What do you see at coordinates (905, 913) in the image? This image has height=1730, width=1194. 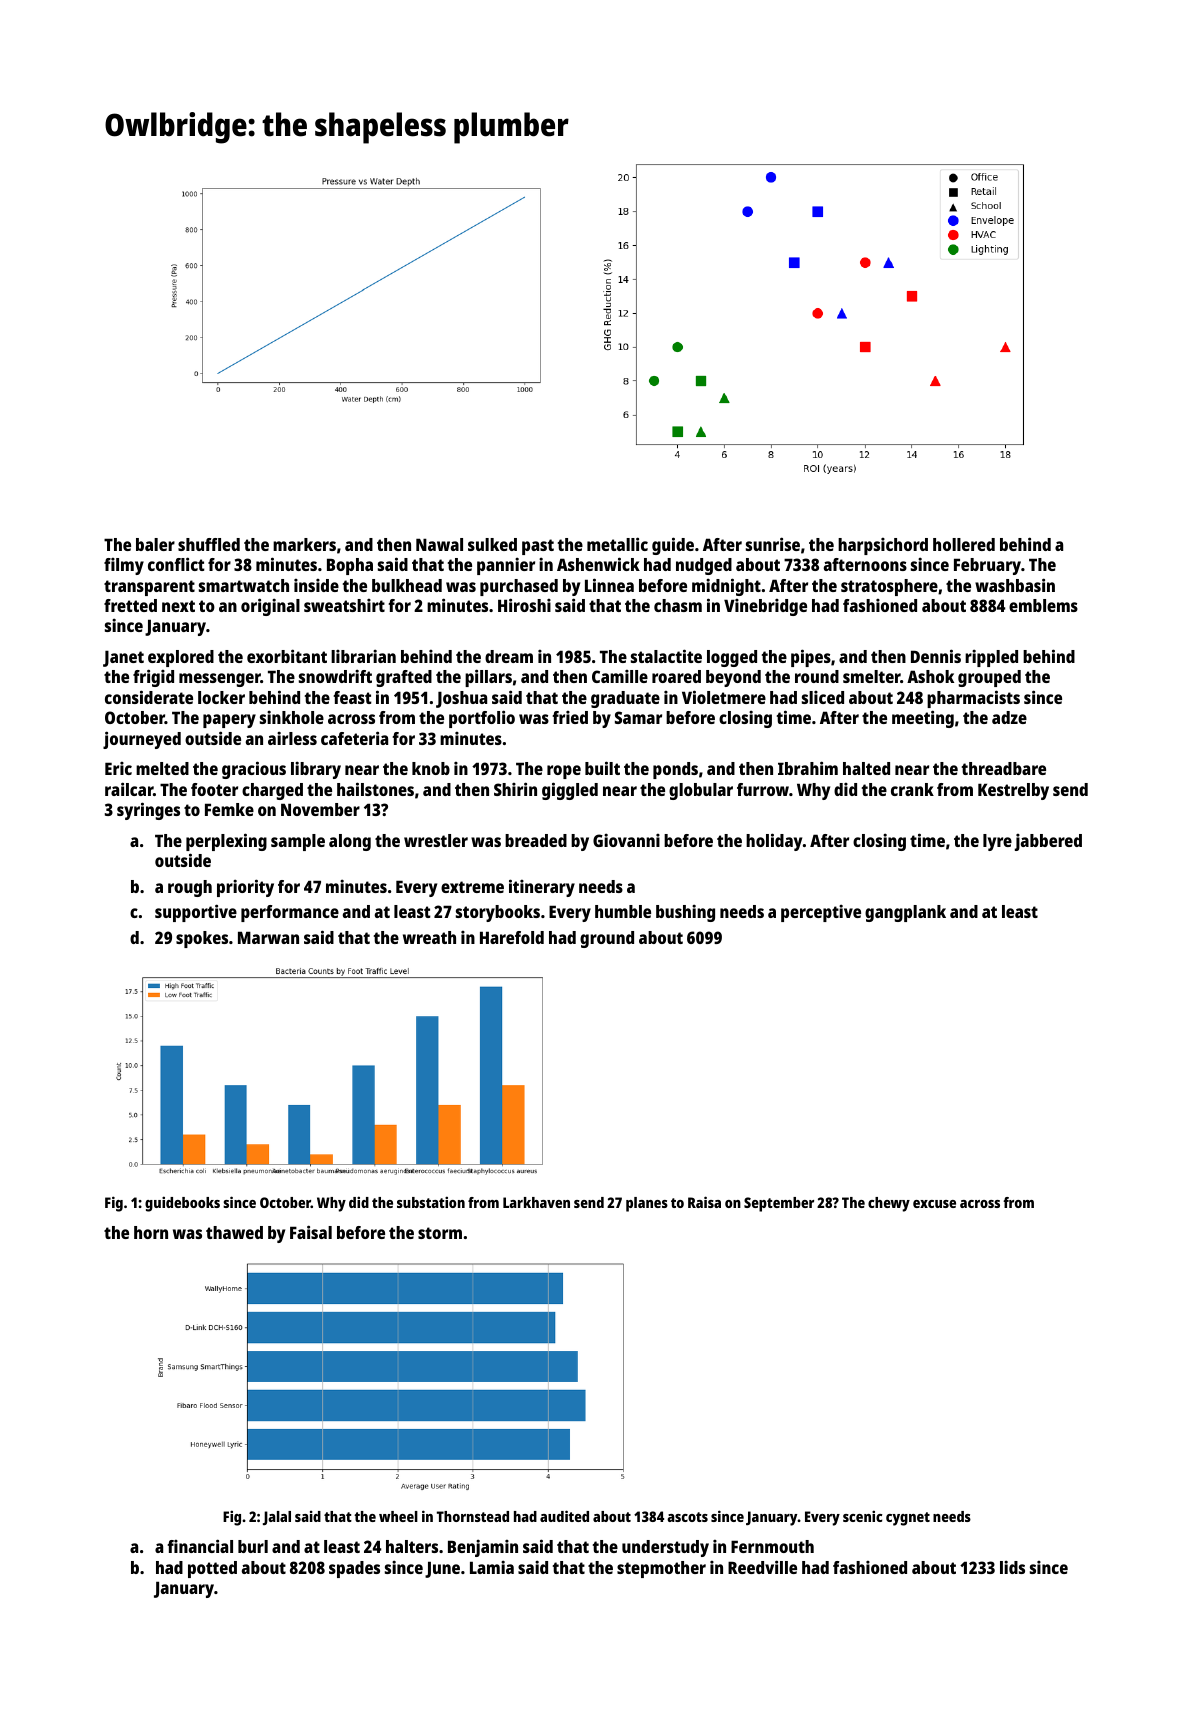 I see `gangplank` at bounding box center [905, 913].
